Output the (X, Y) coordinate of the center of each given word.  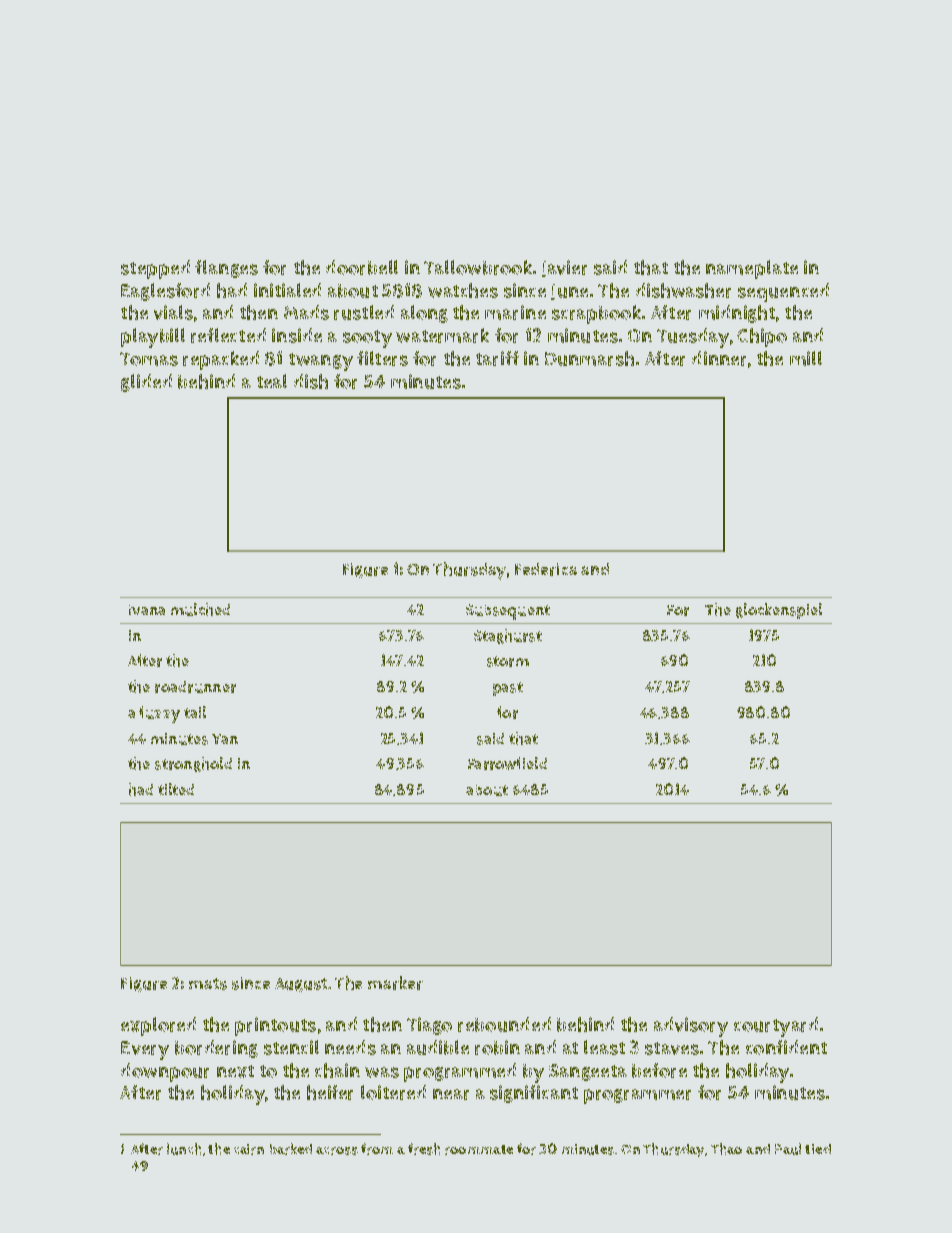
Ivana (147, 610)
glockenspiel (779, 611)
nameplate (752, 269)
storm (508, 661)
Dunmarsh (589, 358)
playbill (153, 338)
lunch (184, 1149)
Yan (225, 739)
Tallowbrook (478, 267)
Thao (726, 1149)
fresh (424, 1149)
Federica (546, 569)
